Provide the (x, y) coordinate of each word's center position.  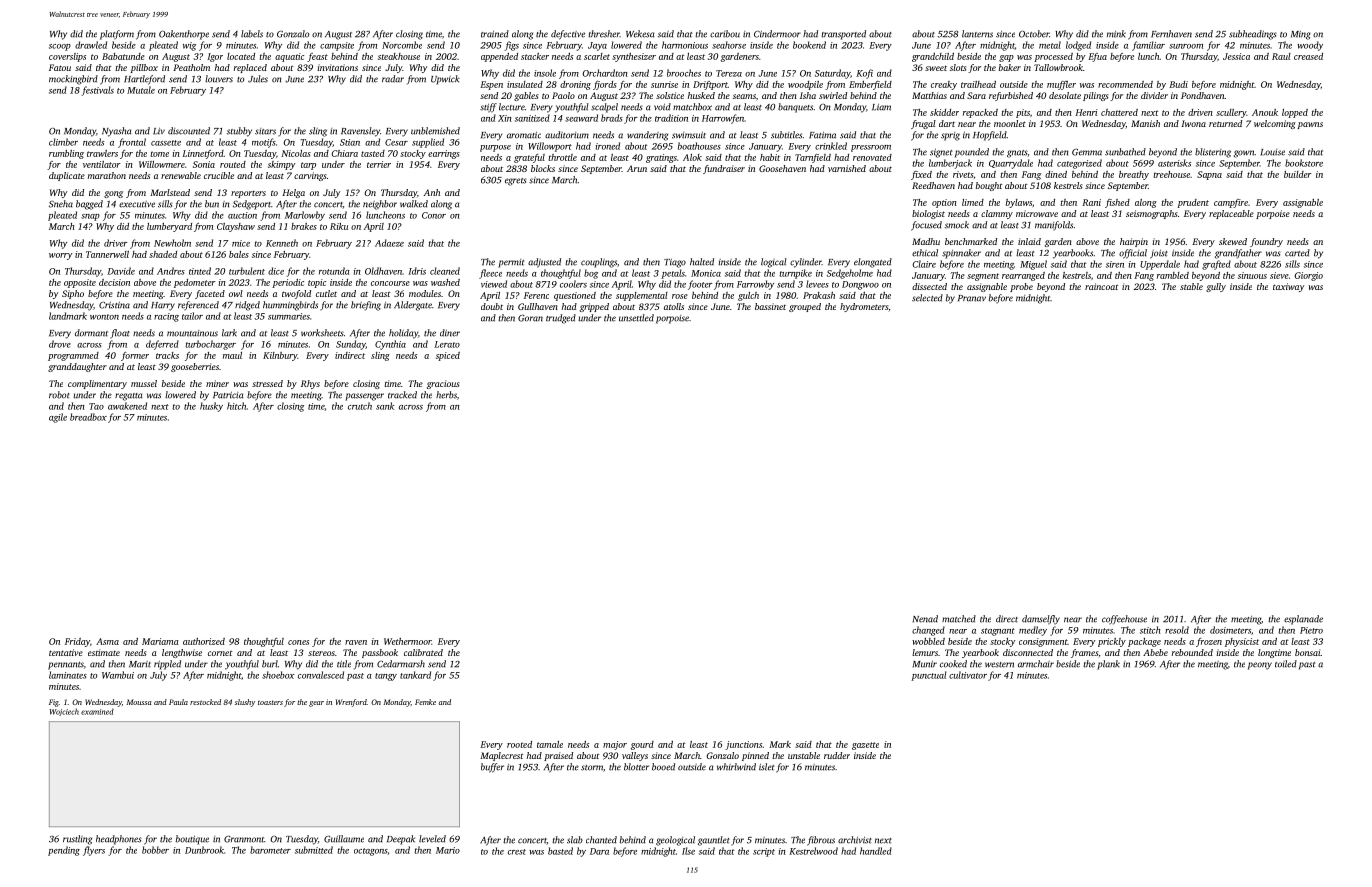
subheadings (1253, 35)
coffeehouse (1124, 620)
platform (117, 35)
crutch (360, 406)
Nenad (925, 619)
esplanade (1303, 620)
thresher (604, 34)
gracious (443, 384)
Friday (77, 642)
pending (64, 851)
